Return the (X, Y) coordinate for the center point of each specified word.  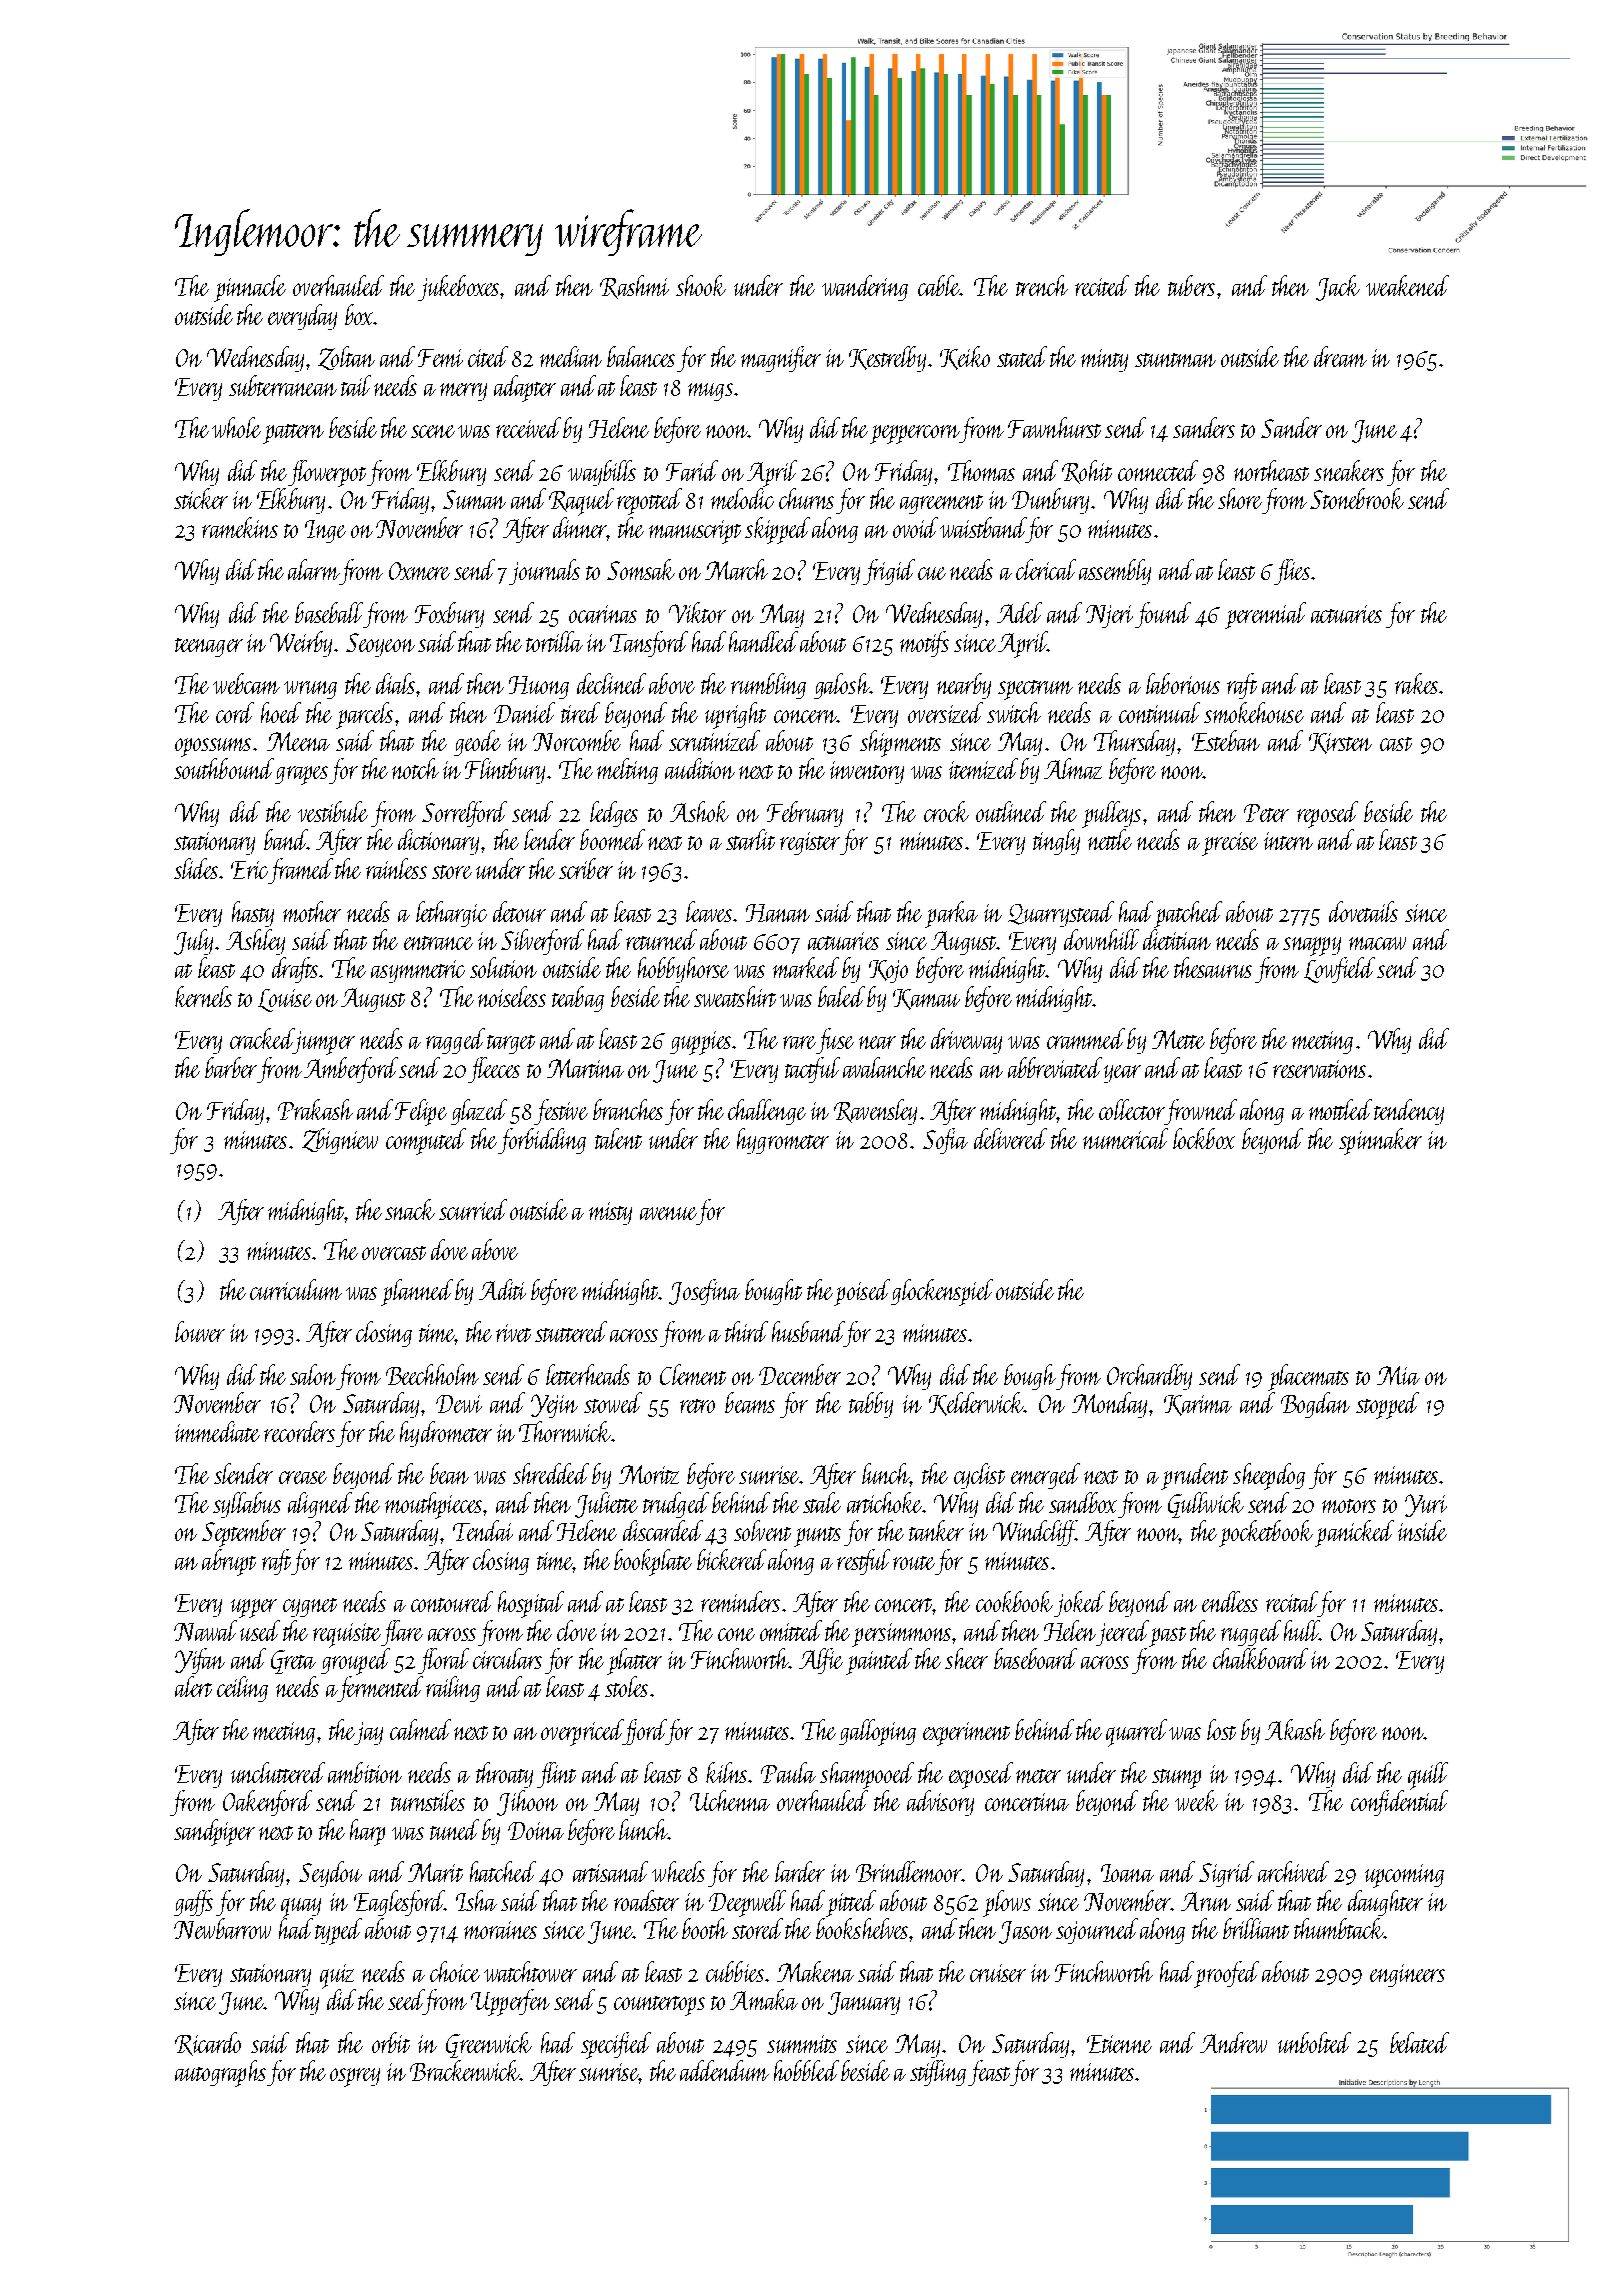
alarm (313, 569)
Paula (788, 1772)
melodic (742, 498)
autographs (220, 2073)
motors (1349, 1506)
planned (417, 1292)
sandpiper (214, 1832)
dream (1340, 356)
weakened (1407, 285)
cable (939, 285)
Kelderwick (976, 1404)
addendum (724, 2070)
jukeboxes (458, 288)
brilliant (1256, 1928)
